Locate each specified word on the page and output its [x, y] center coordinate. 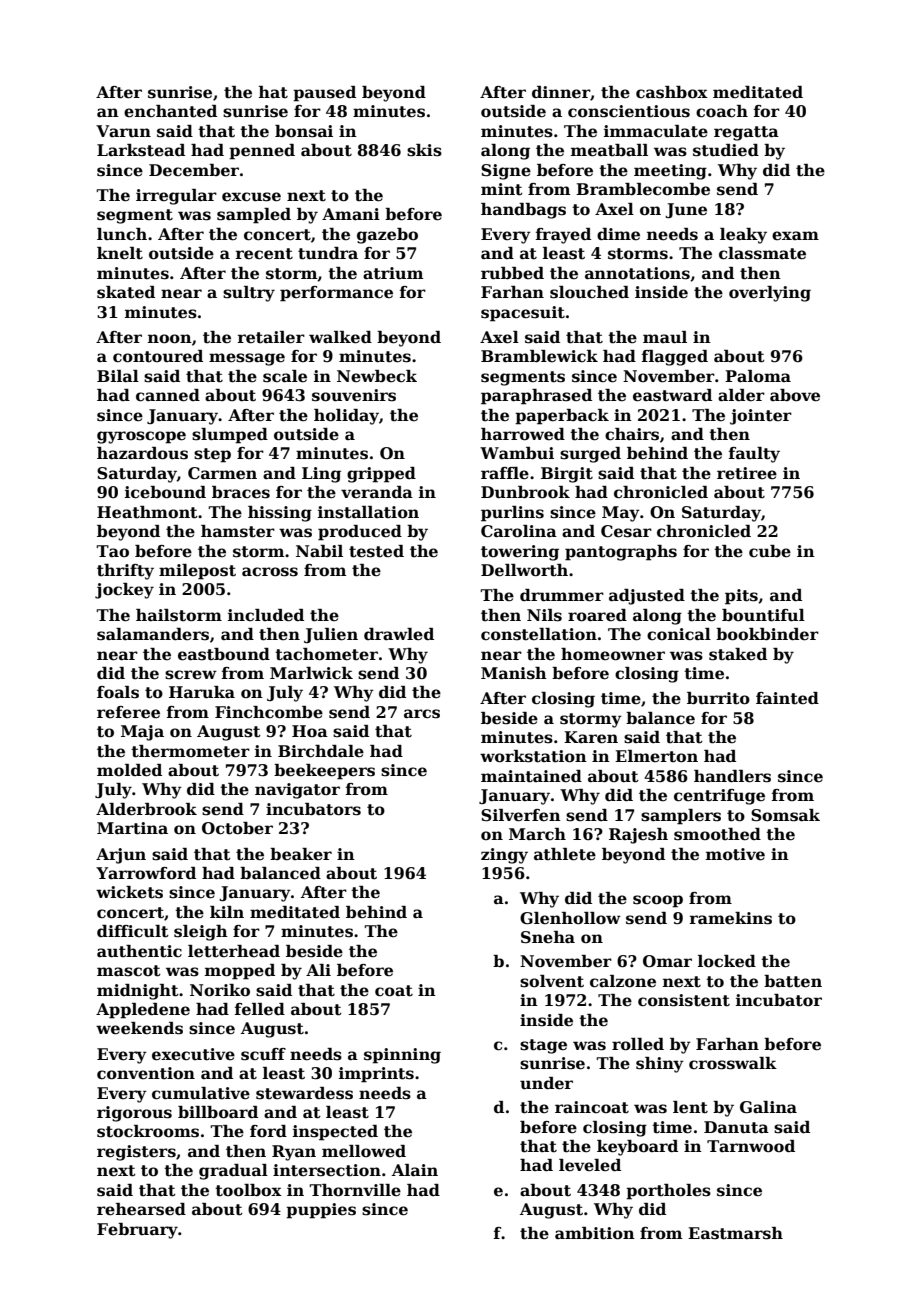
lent [690, 1107]
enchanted [170, 111]
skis [424, 150]
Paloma [758, 376]
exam [795, 236]
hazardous [142, 453]
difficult [133, 931]
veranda [377, 492]
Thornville [355, 1190]
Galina [768, 1107]
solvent [552, 981]
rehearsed [141, 1209]
